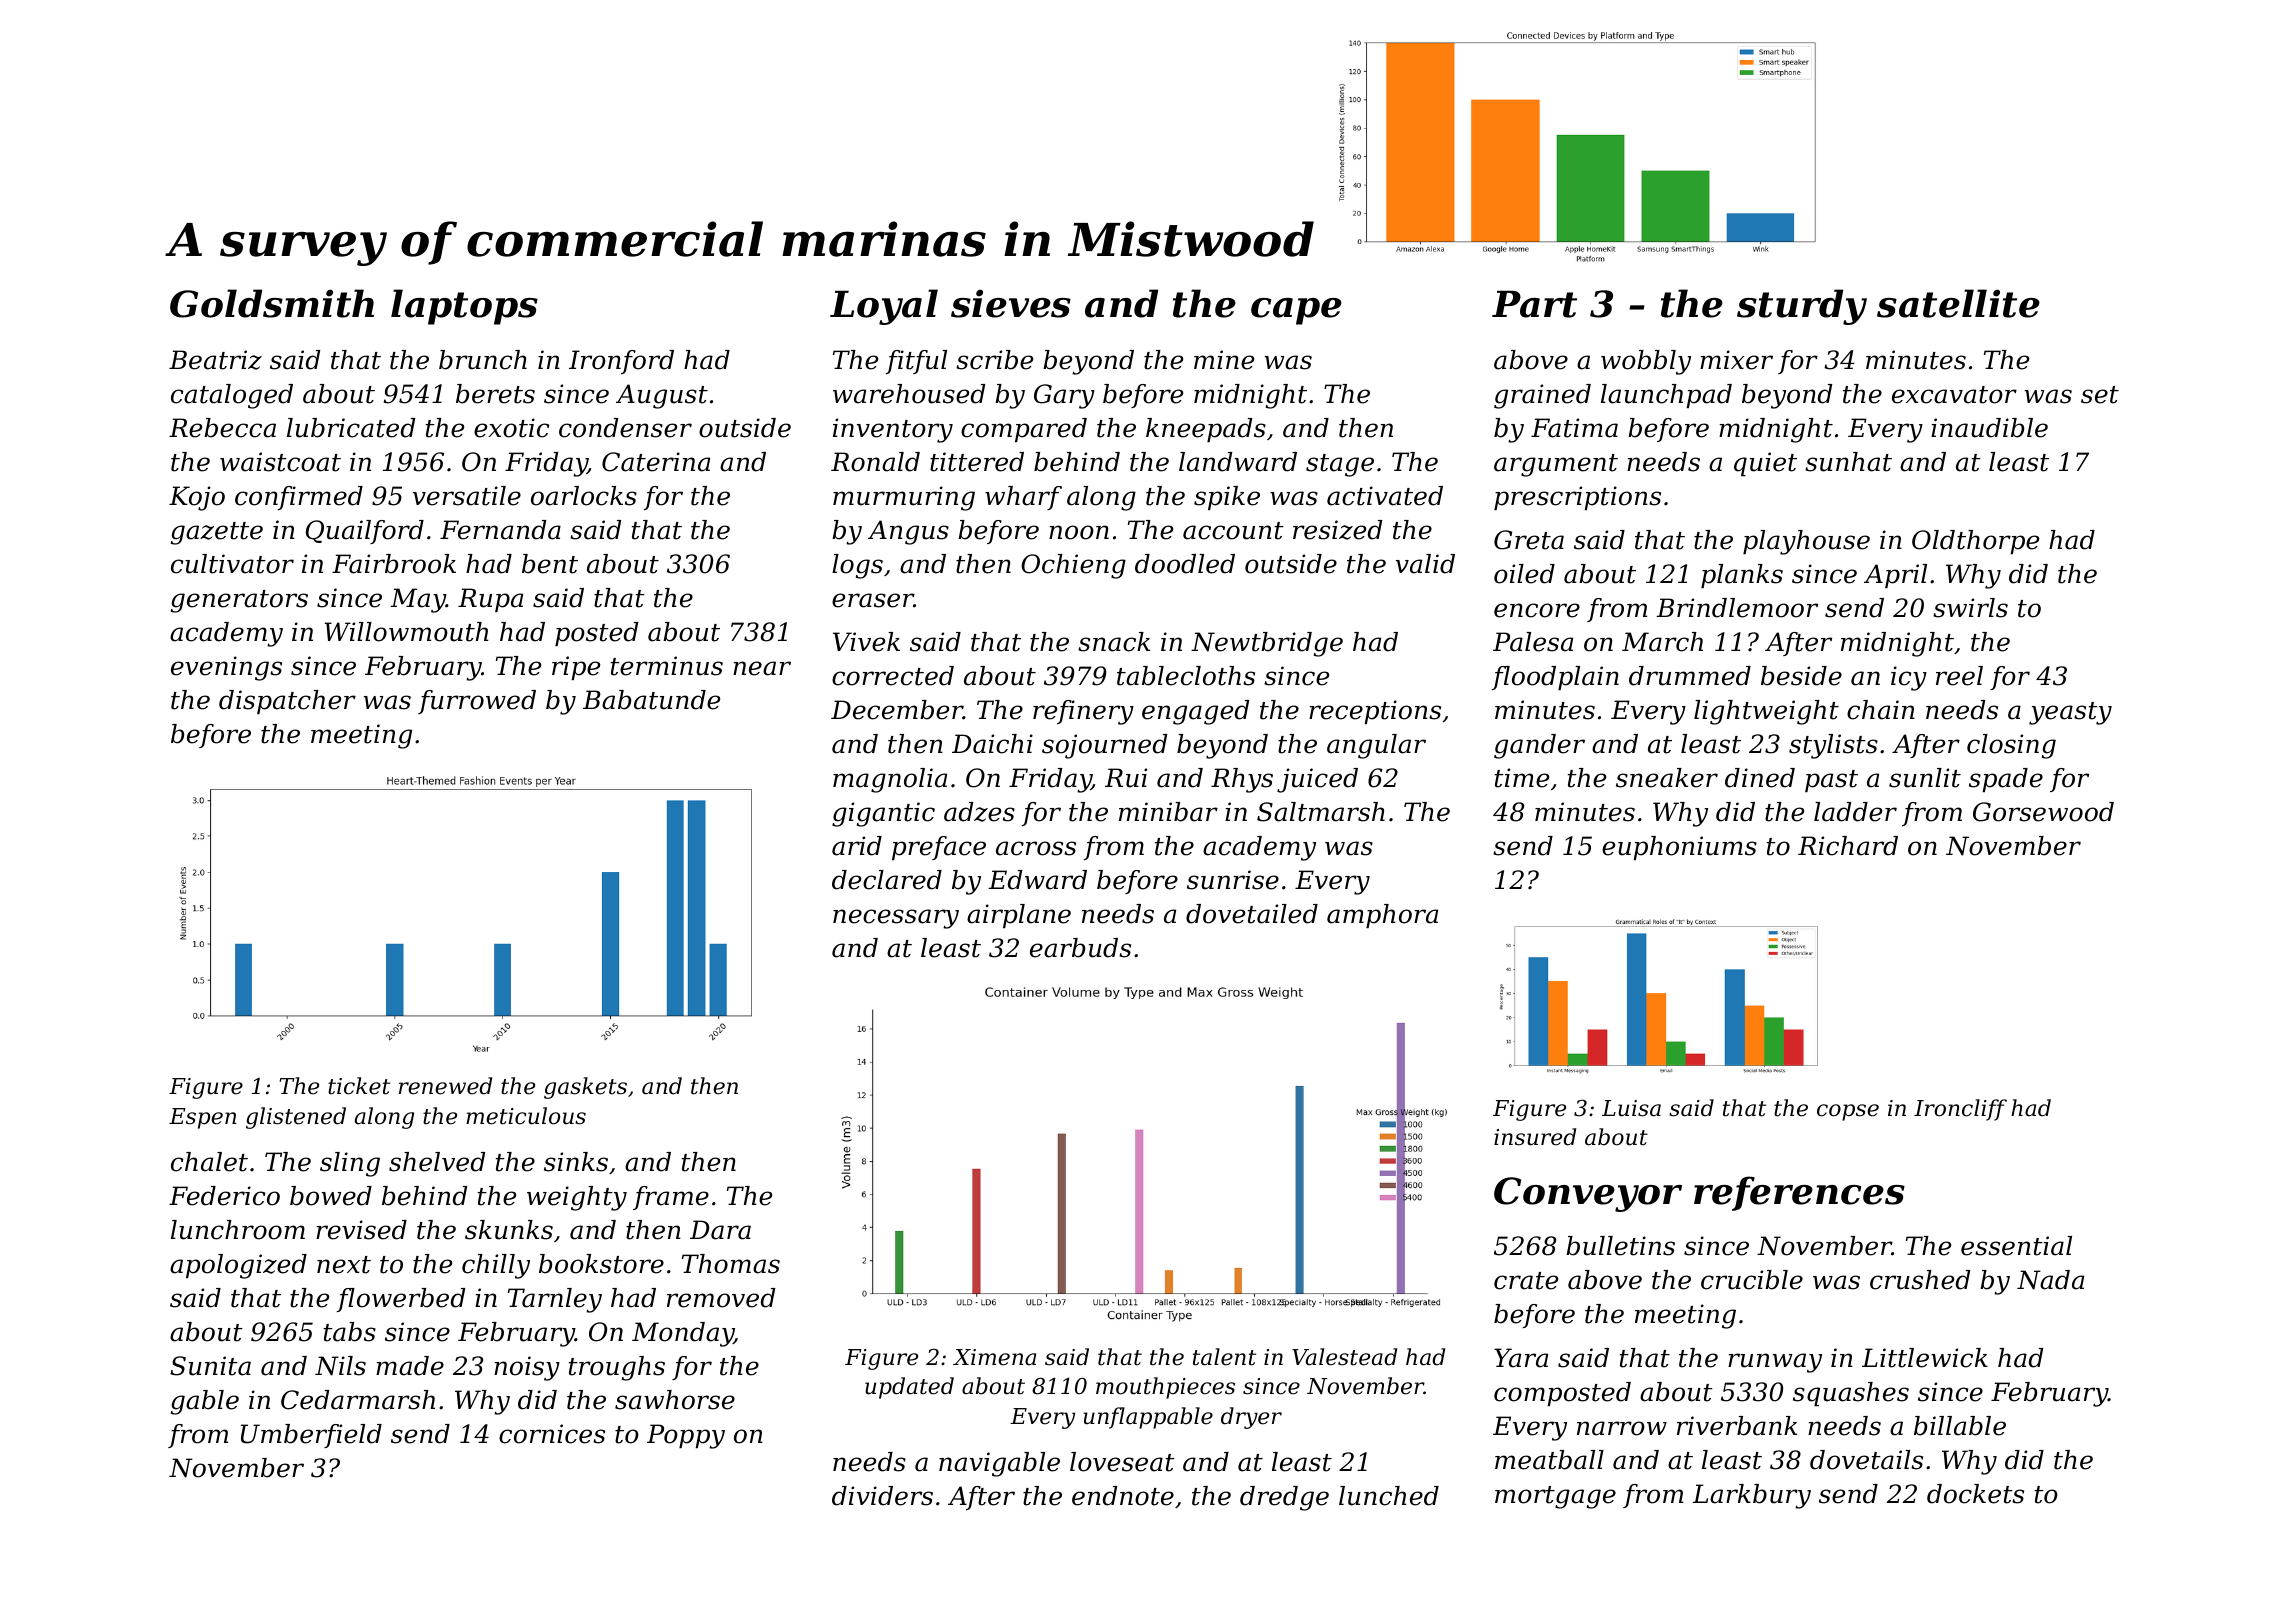 Image resolution: width=2292 pixels, height=1620 pixels. Describe the element at coordinates (1011, 303) in the page. I see `sieves` at that location.
